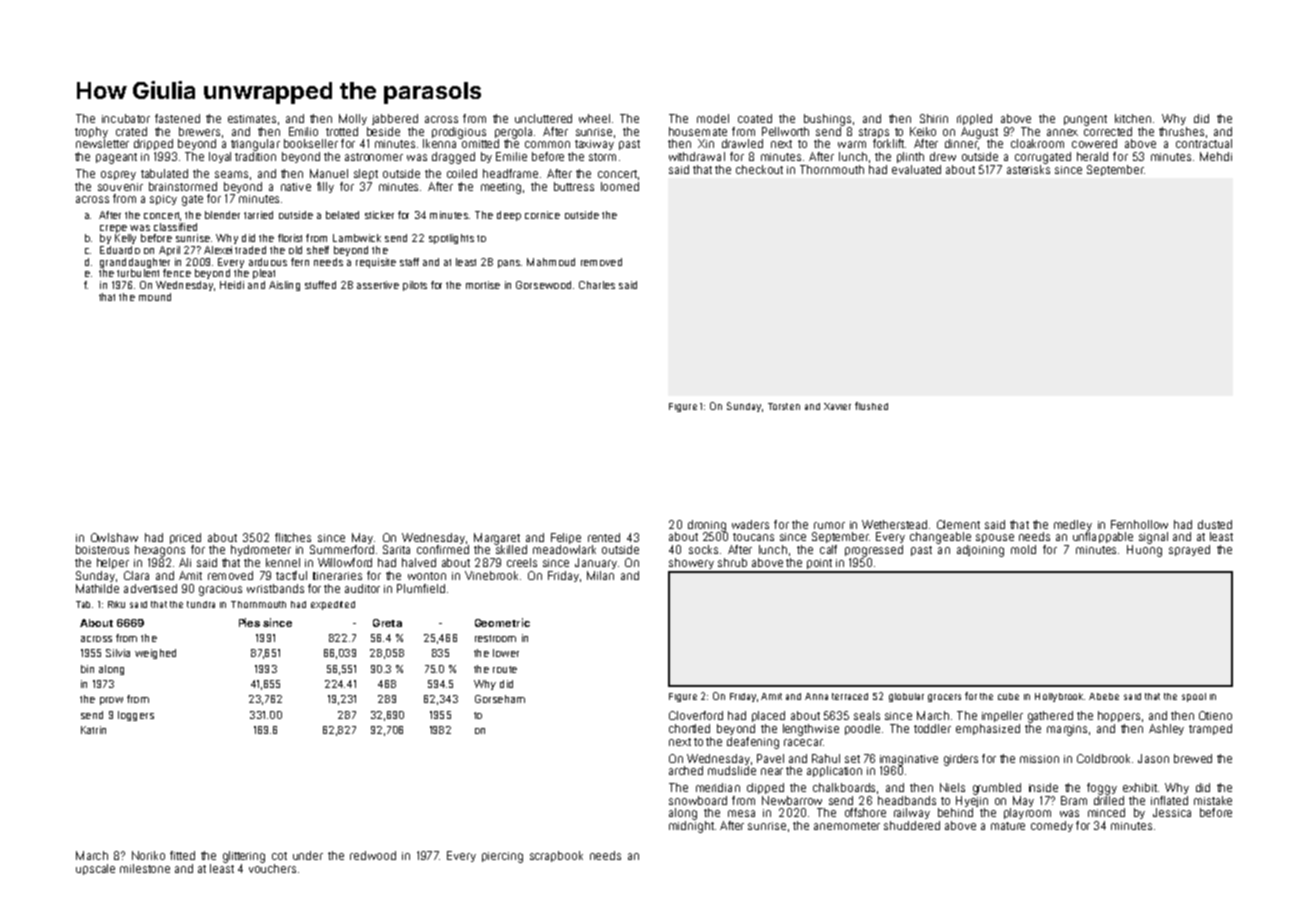 This image has height=924, width=1308. I want to click on mistake, so click(1213, 800).
